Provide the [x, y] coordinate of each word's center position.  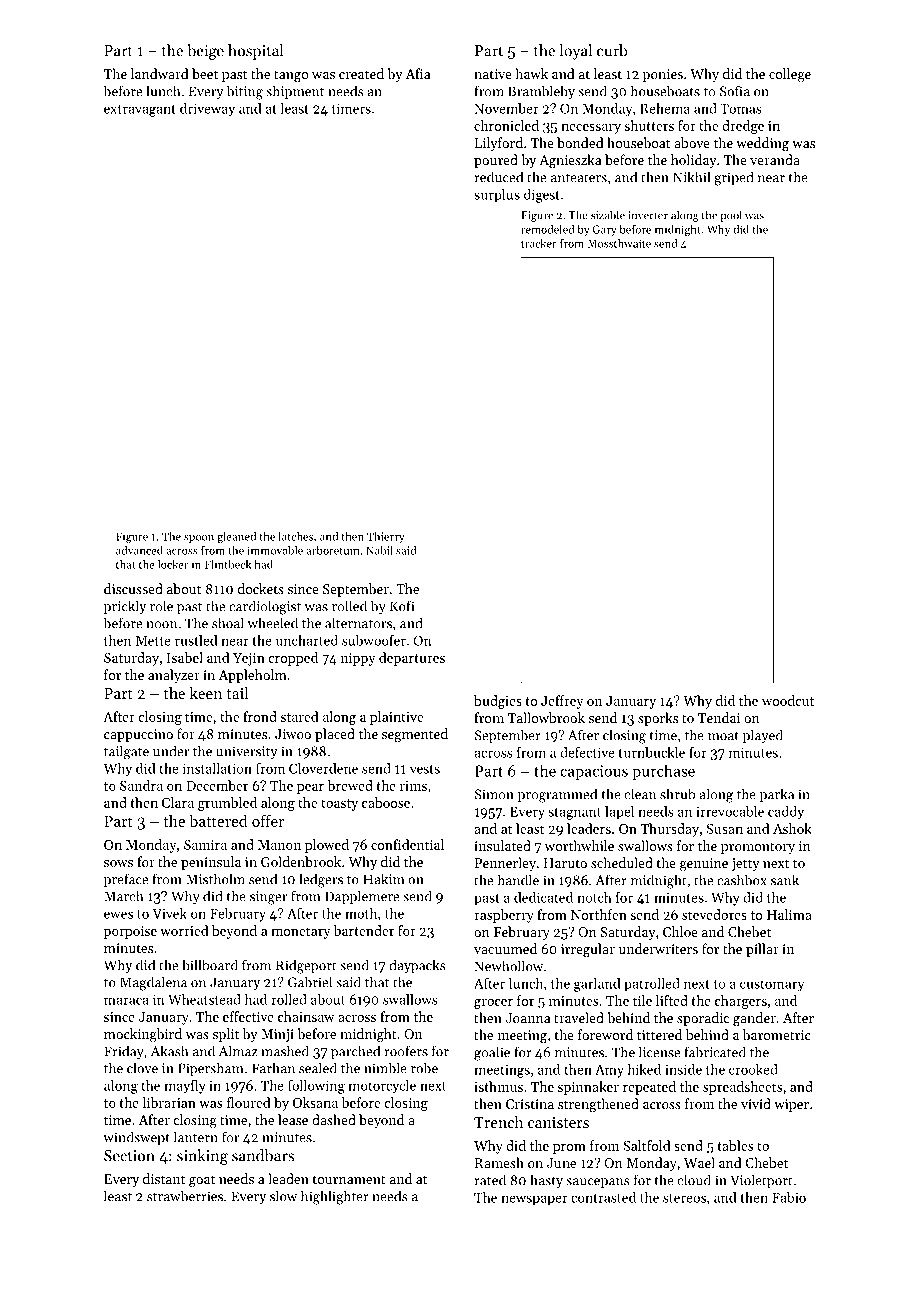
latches [295, 536]
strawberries [185, 1196]
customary [772, 986]
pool [731, 216]
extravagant [140, 111]
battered [218, 821]
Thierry [386, 537]
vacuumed [505, 948]
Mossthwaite [619, 243]
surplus [497, 196]
